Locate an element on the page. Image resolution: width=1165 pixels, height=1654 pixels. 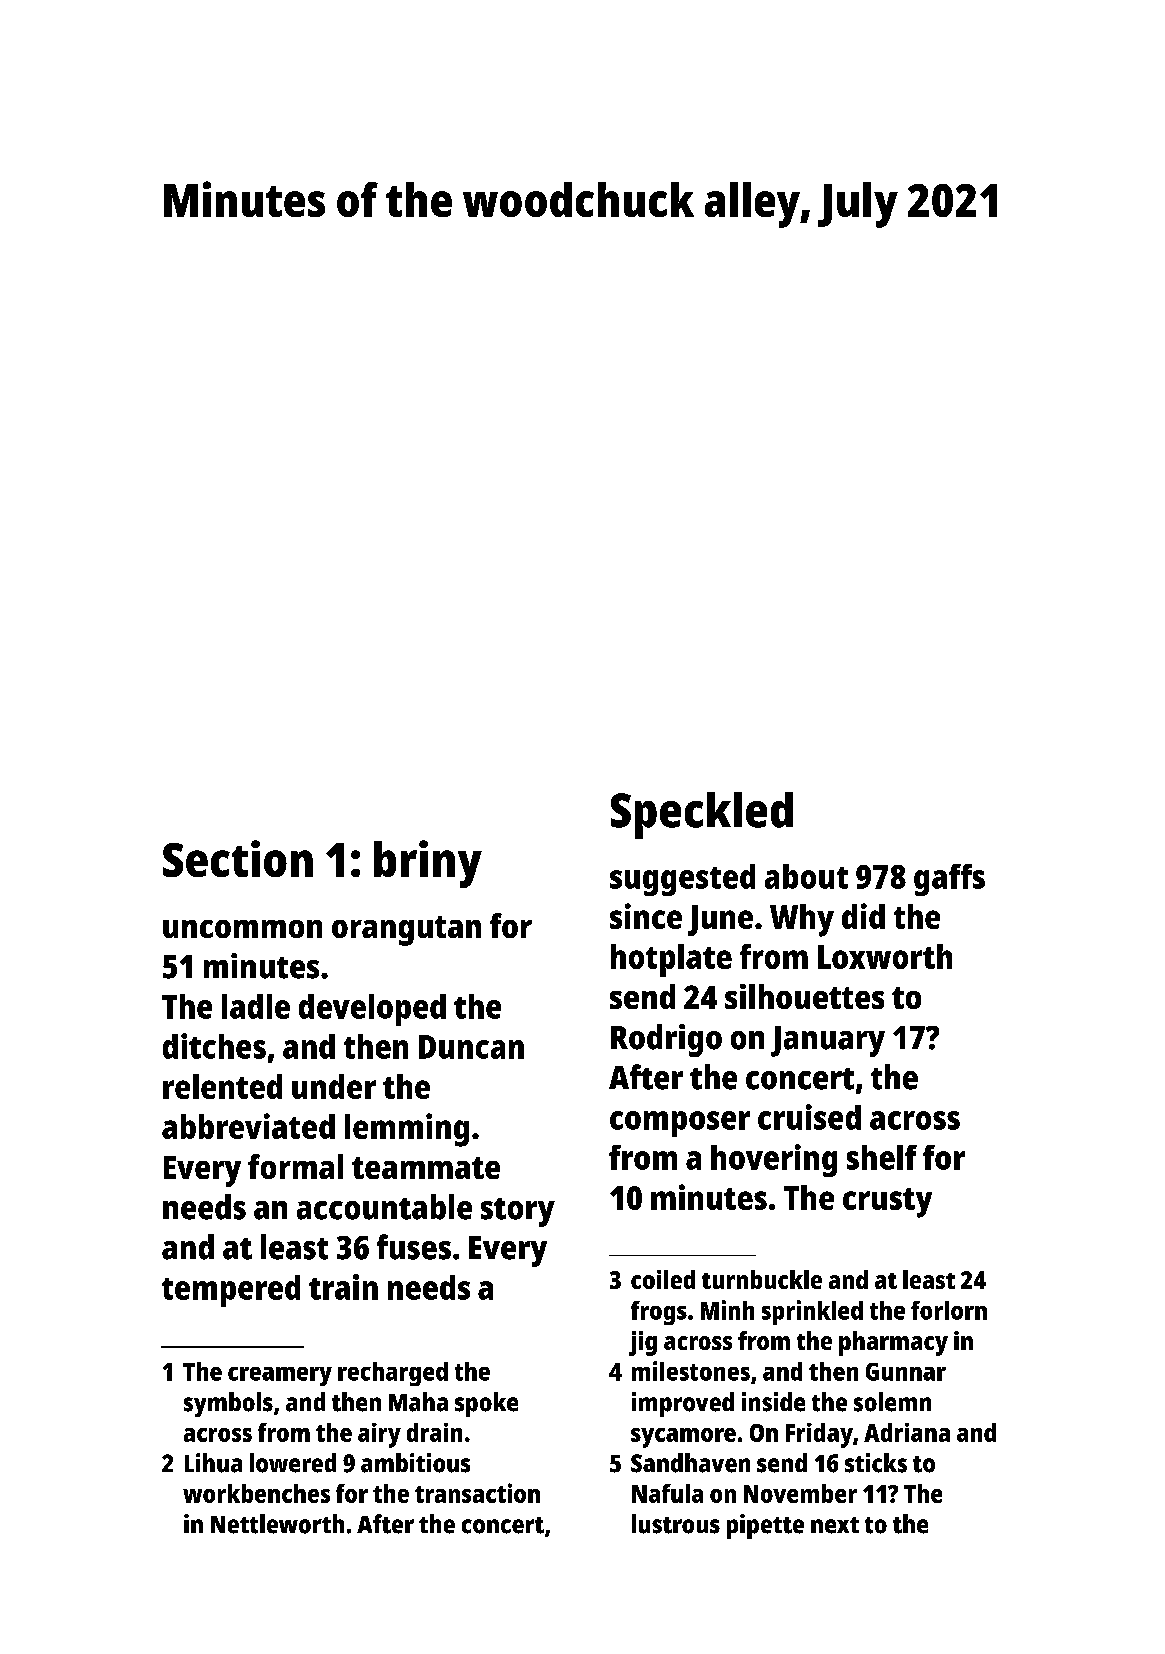
November is located at coordinates (800, 1493).
